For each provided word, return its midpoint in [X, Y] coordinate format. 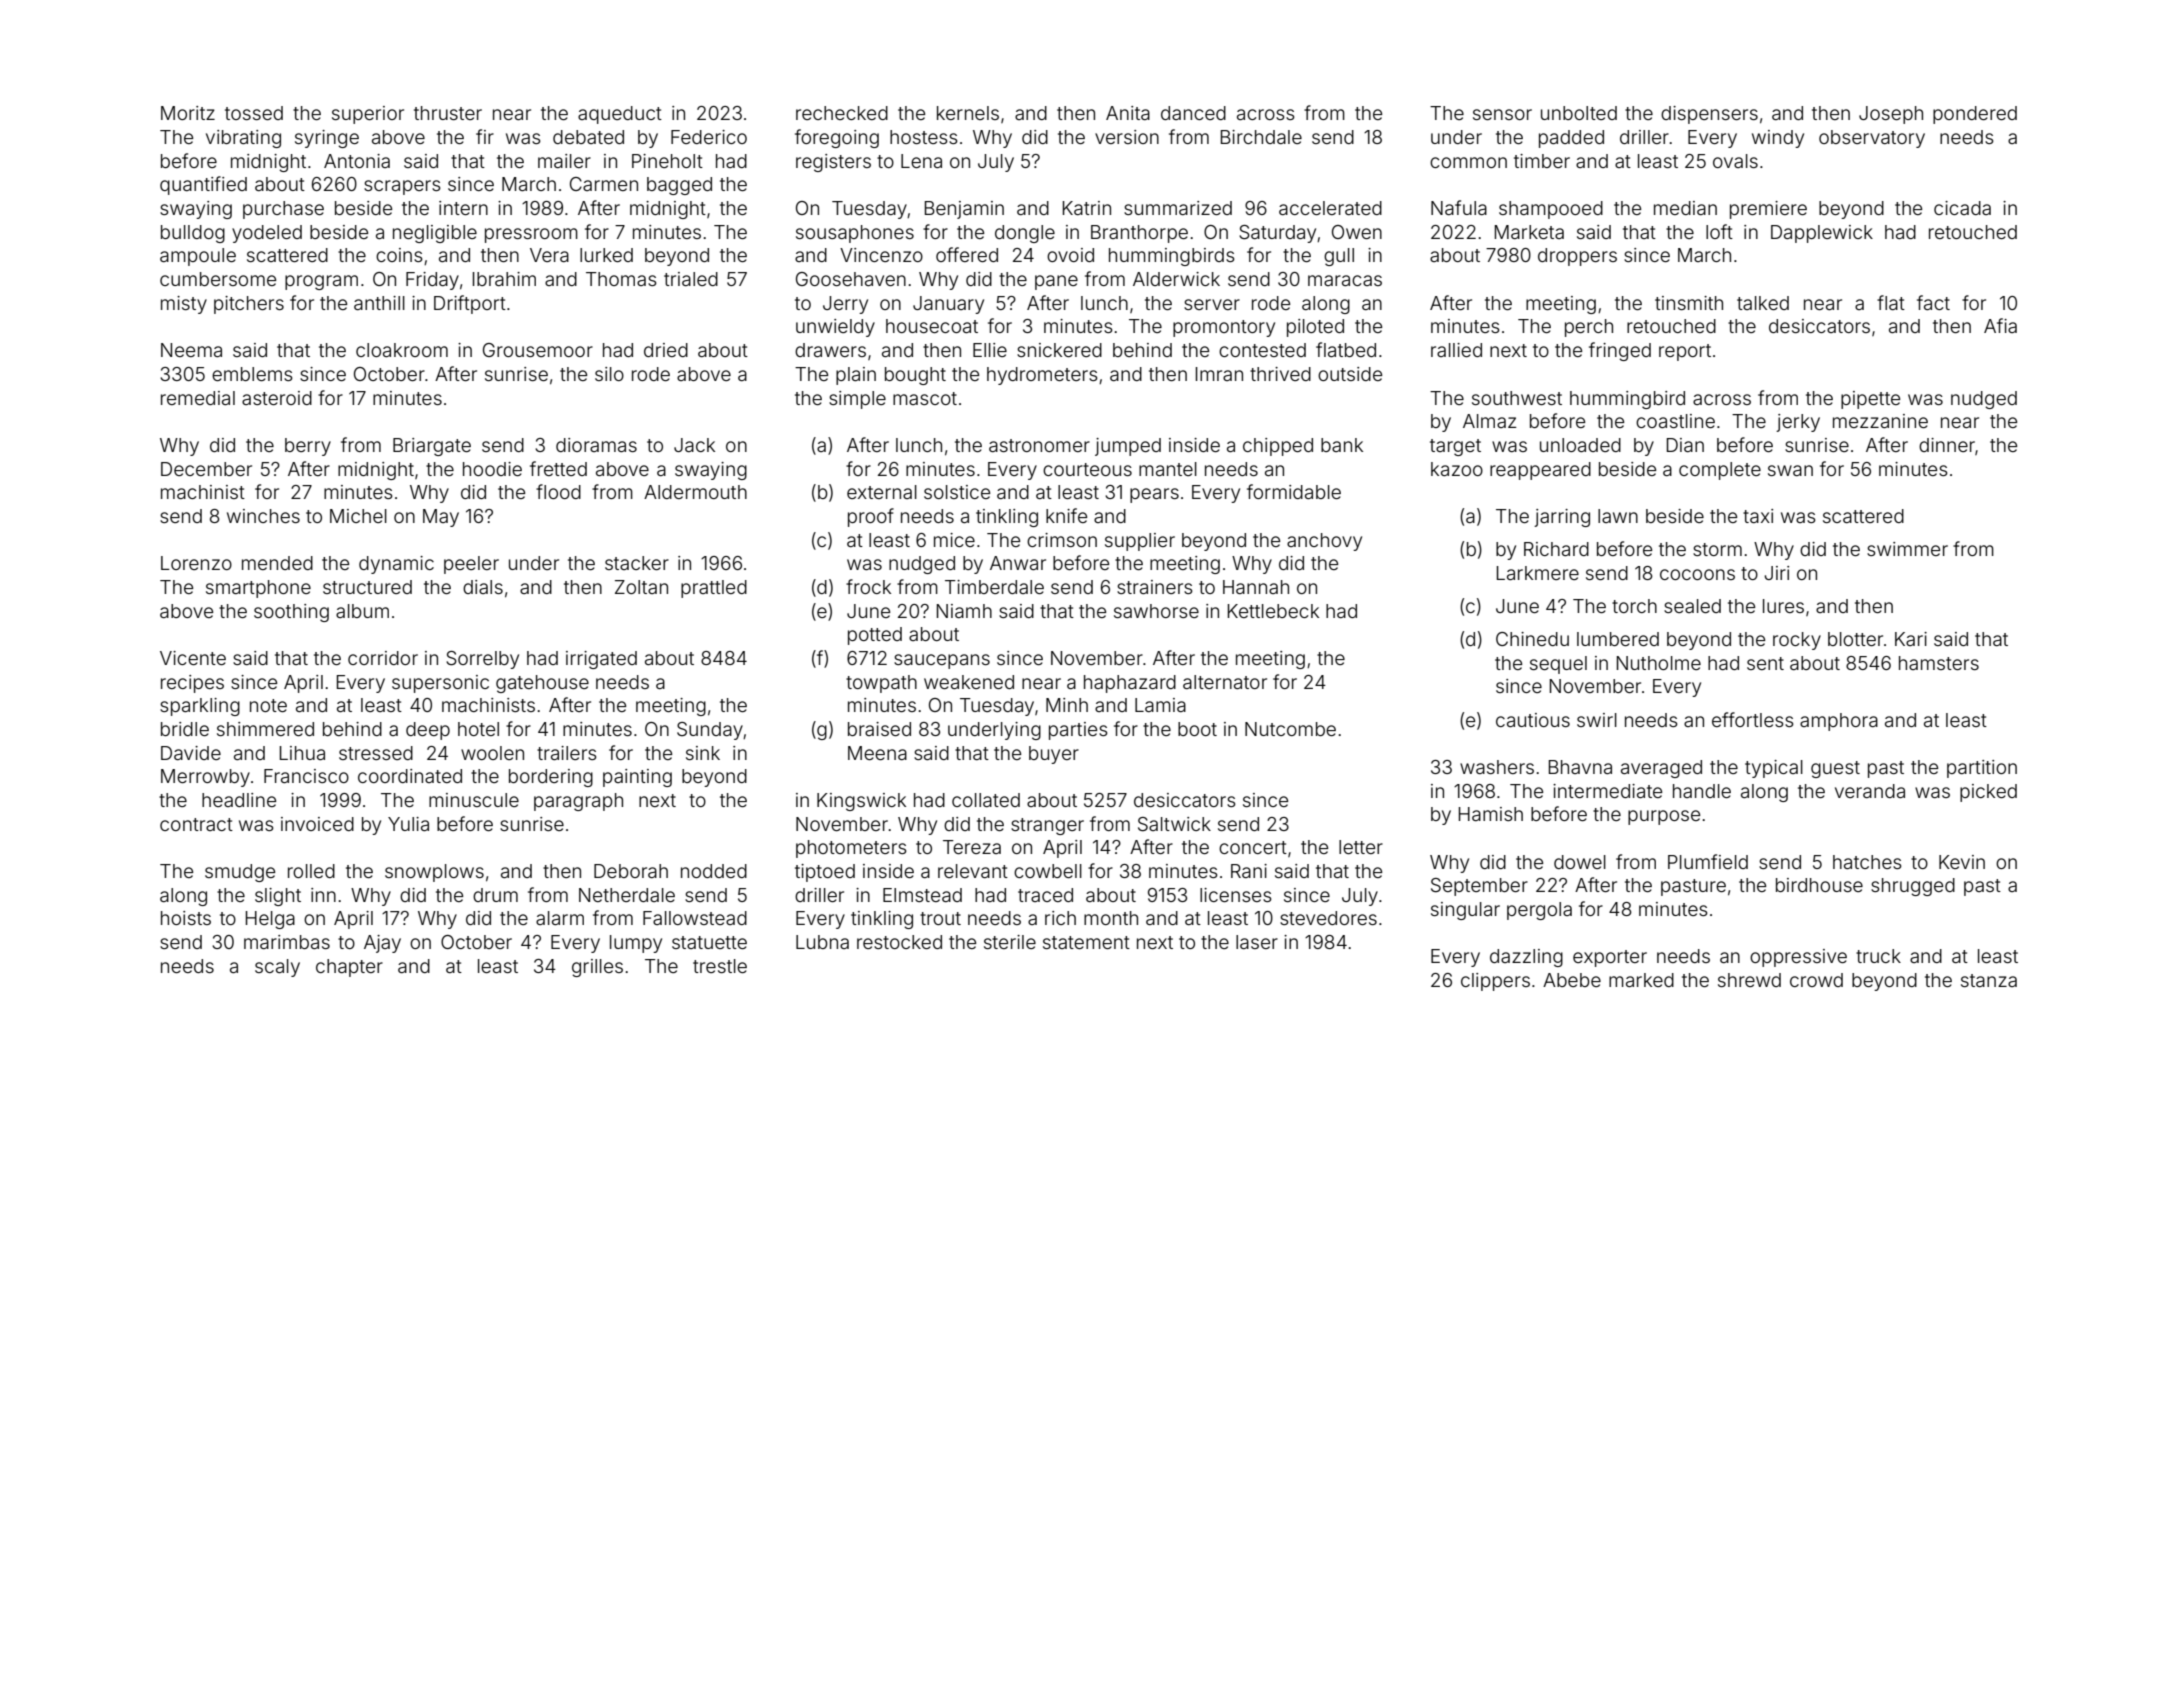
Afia [2000, 325]
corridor [383, 658]
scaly [277, 968]
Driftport [470, 304]
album [362, 611]
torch [1634, 606]
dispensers [1709, 115]
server [1212, 304]
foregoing [837, 138]
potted [875, 636]
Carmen [604, 184]
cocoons [1697, 574]
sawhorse [1156, 611]
